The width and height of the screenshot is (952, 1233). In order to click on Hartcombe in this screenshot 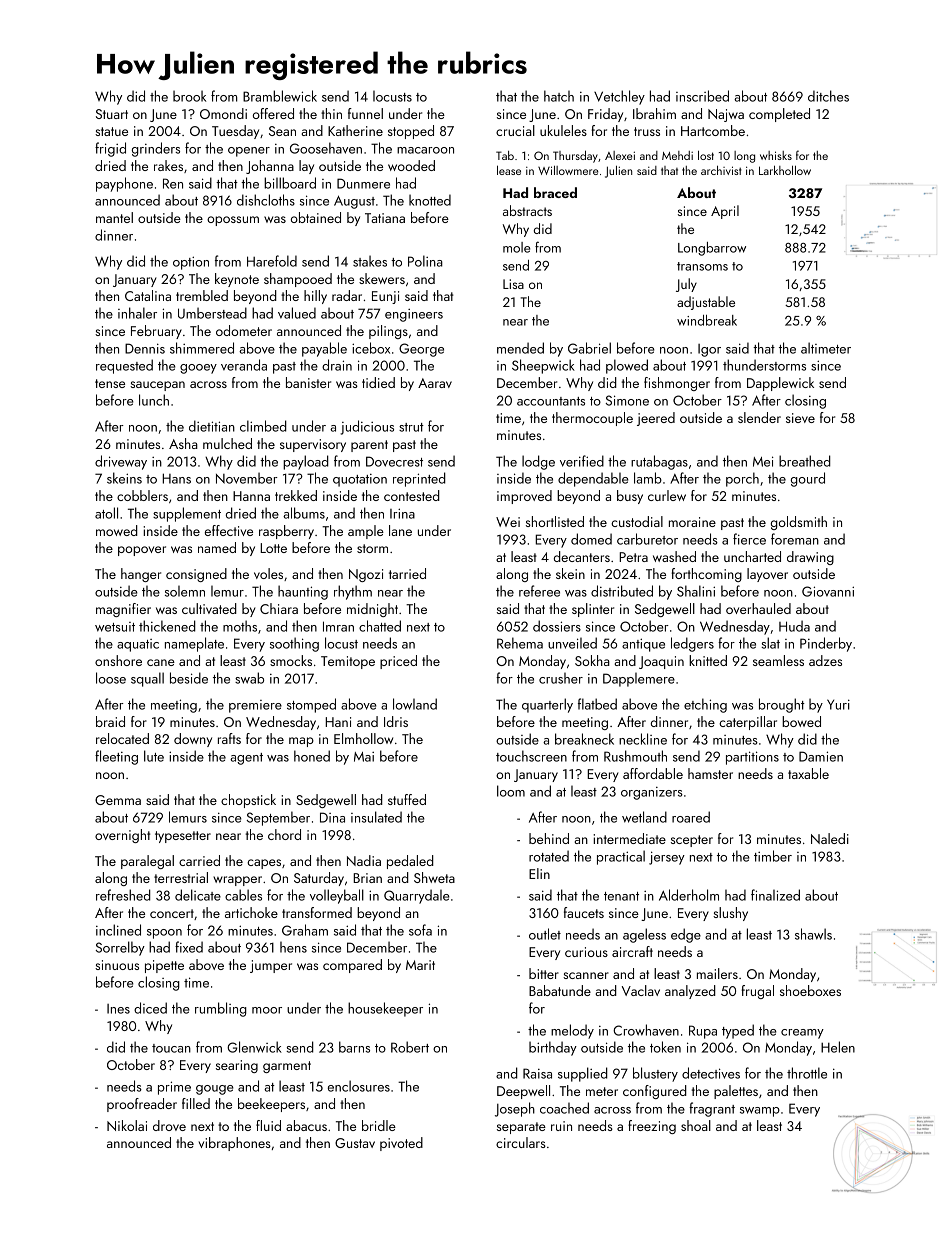, I will do `click(713, 130)`.
